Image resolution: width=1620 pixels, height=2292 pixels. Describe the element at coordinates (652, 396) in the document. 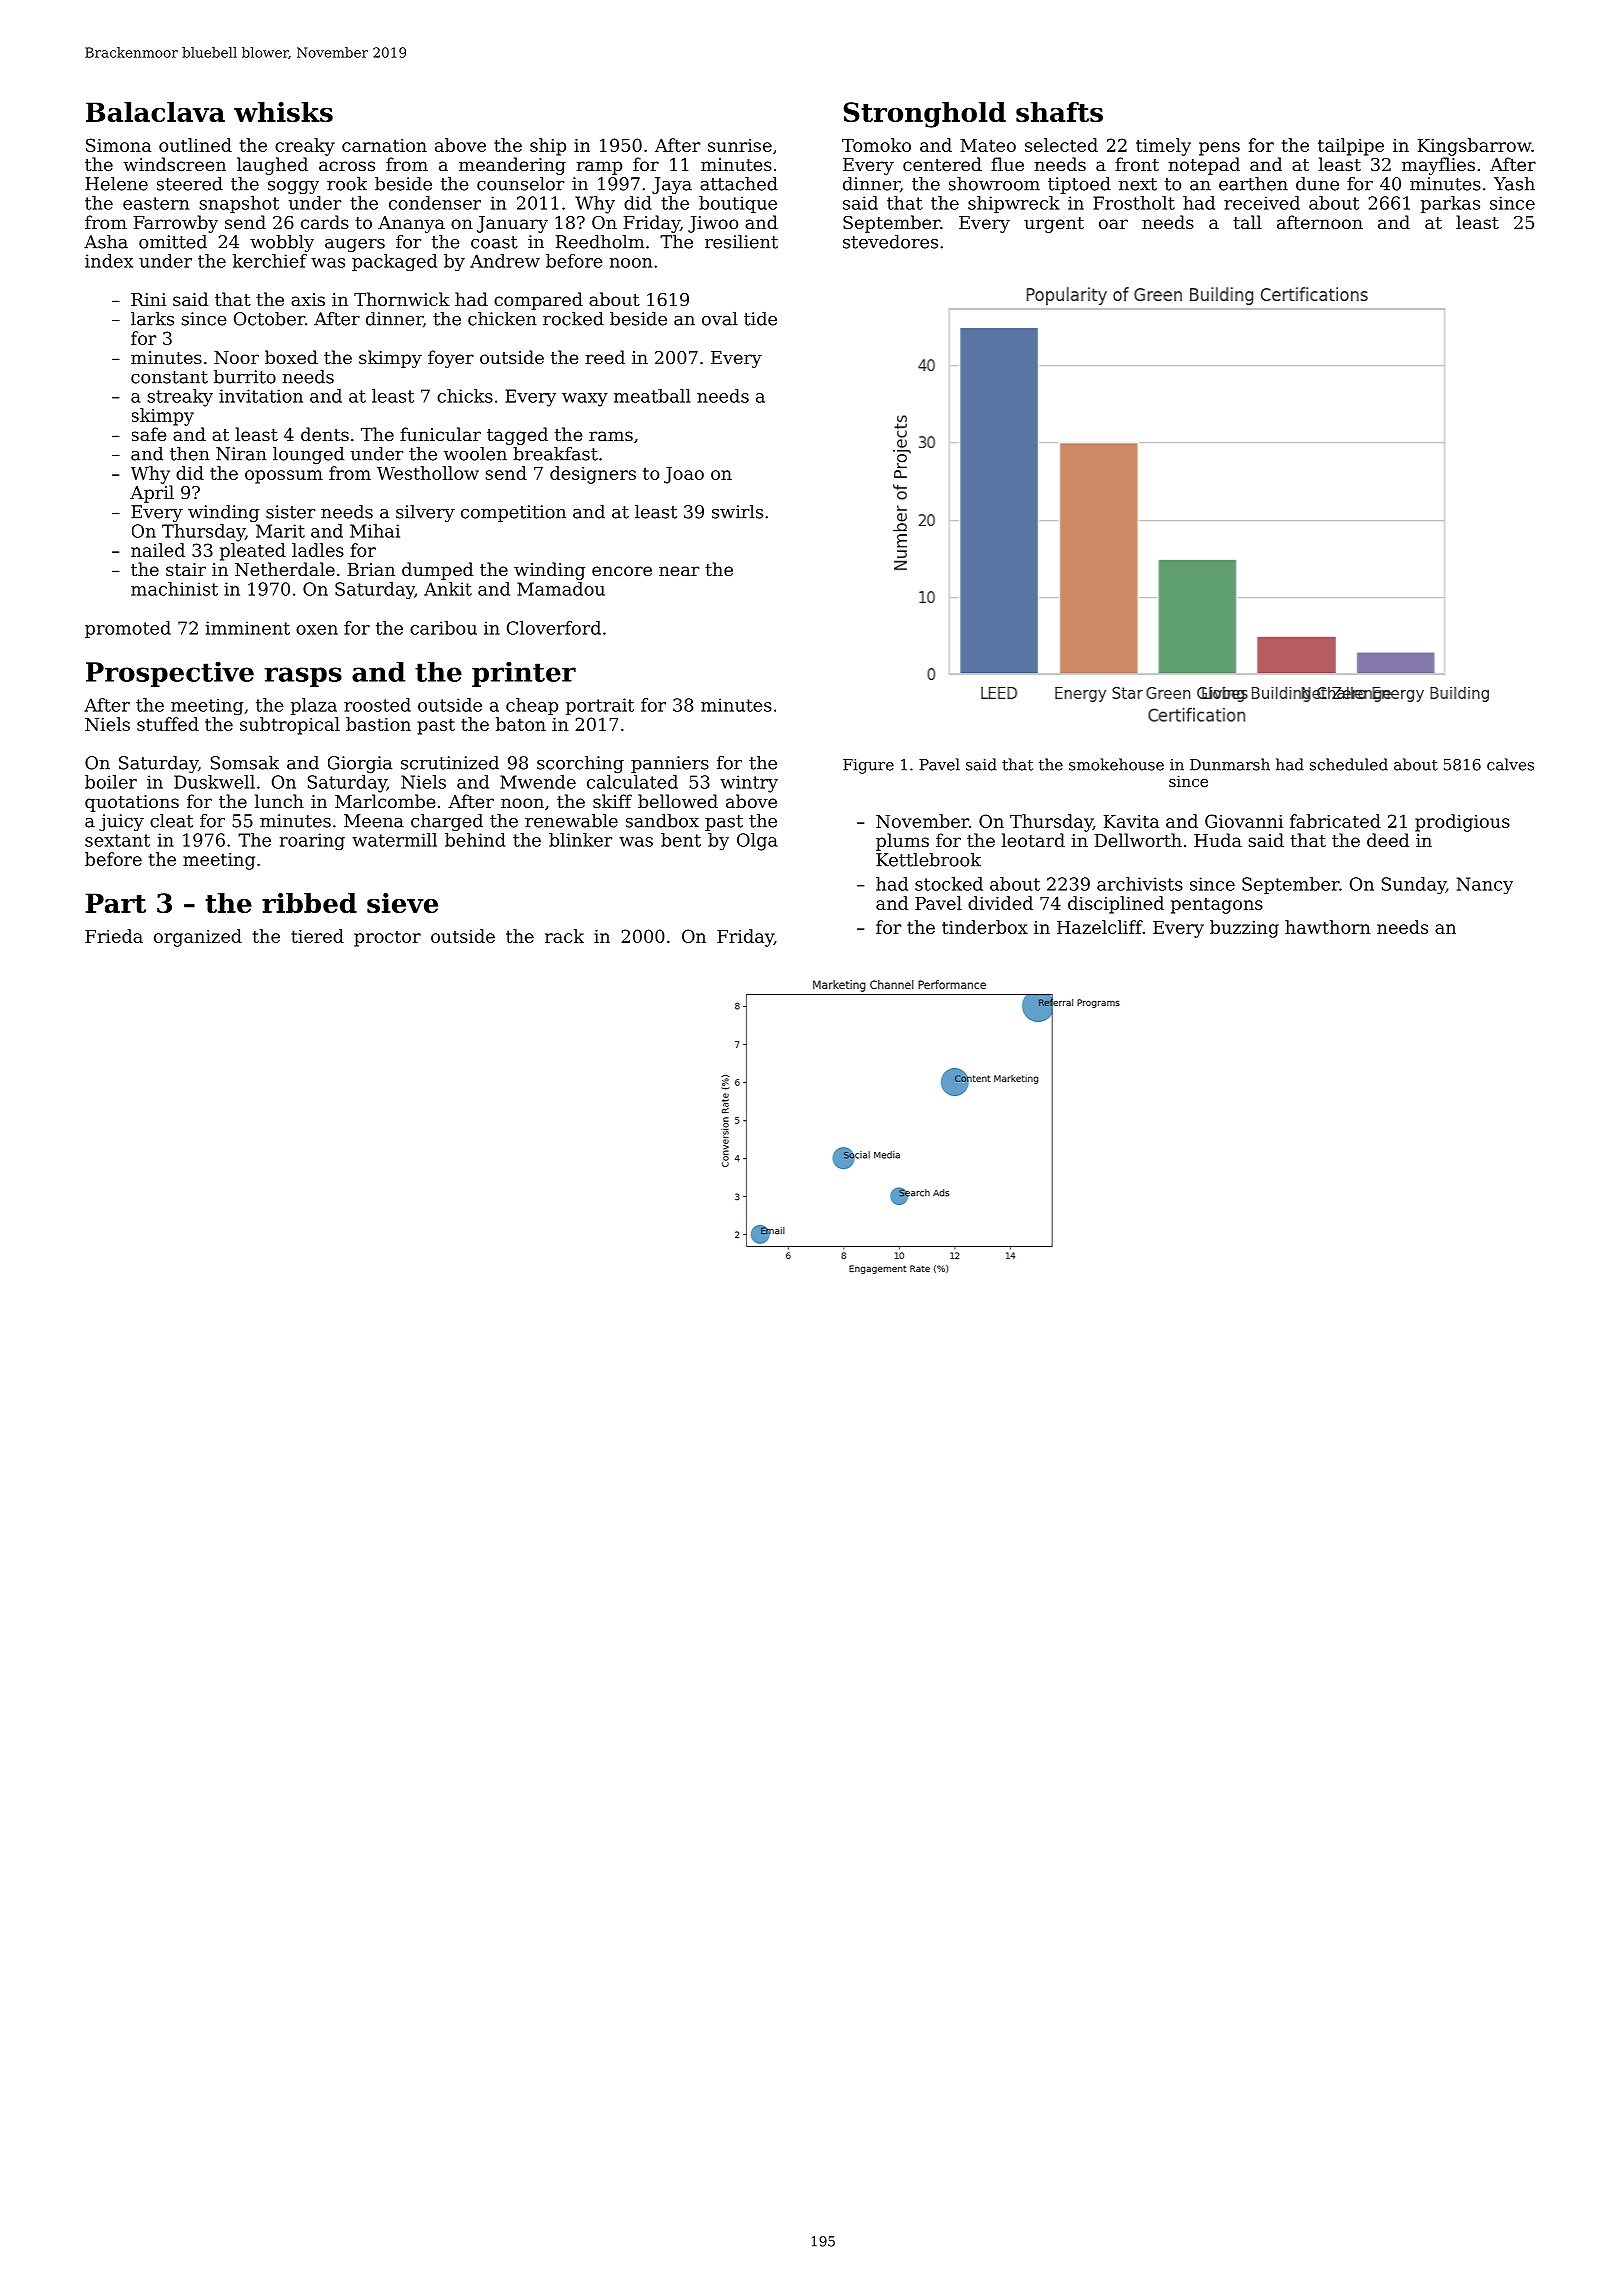

I see `meatball` at that location.
